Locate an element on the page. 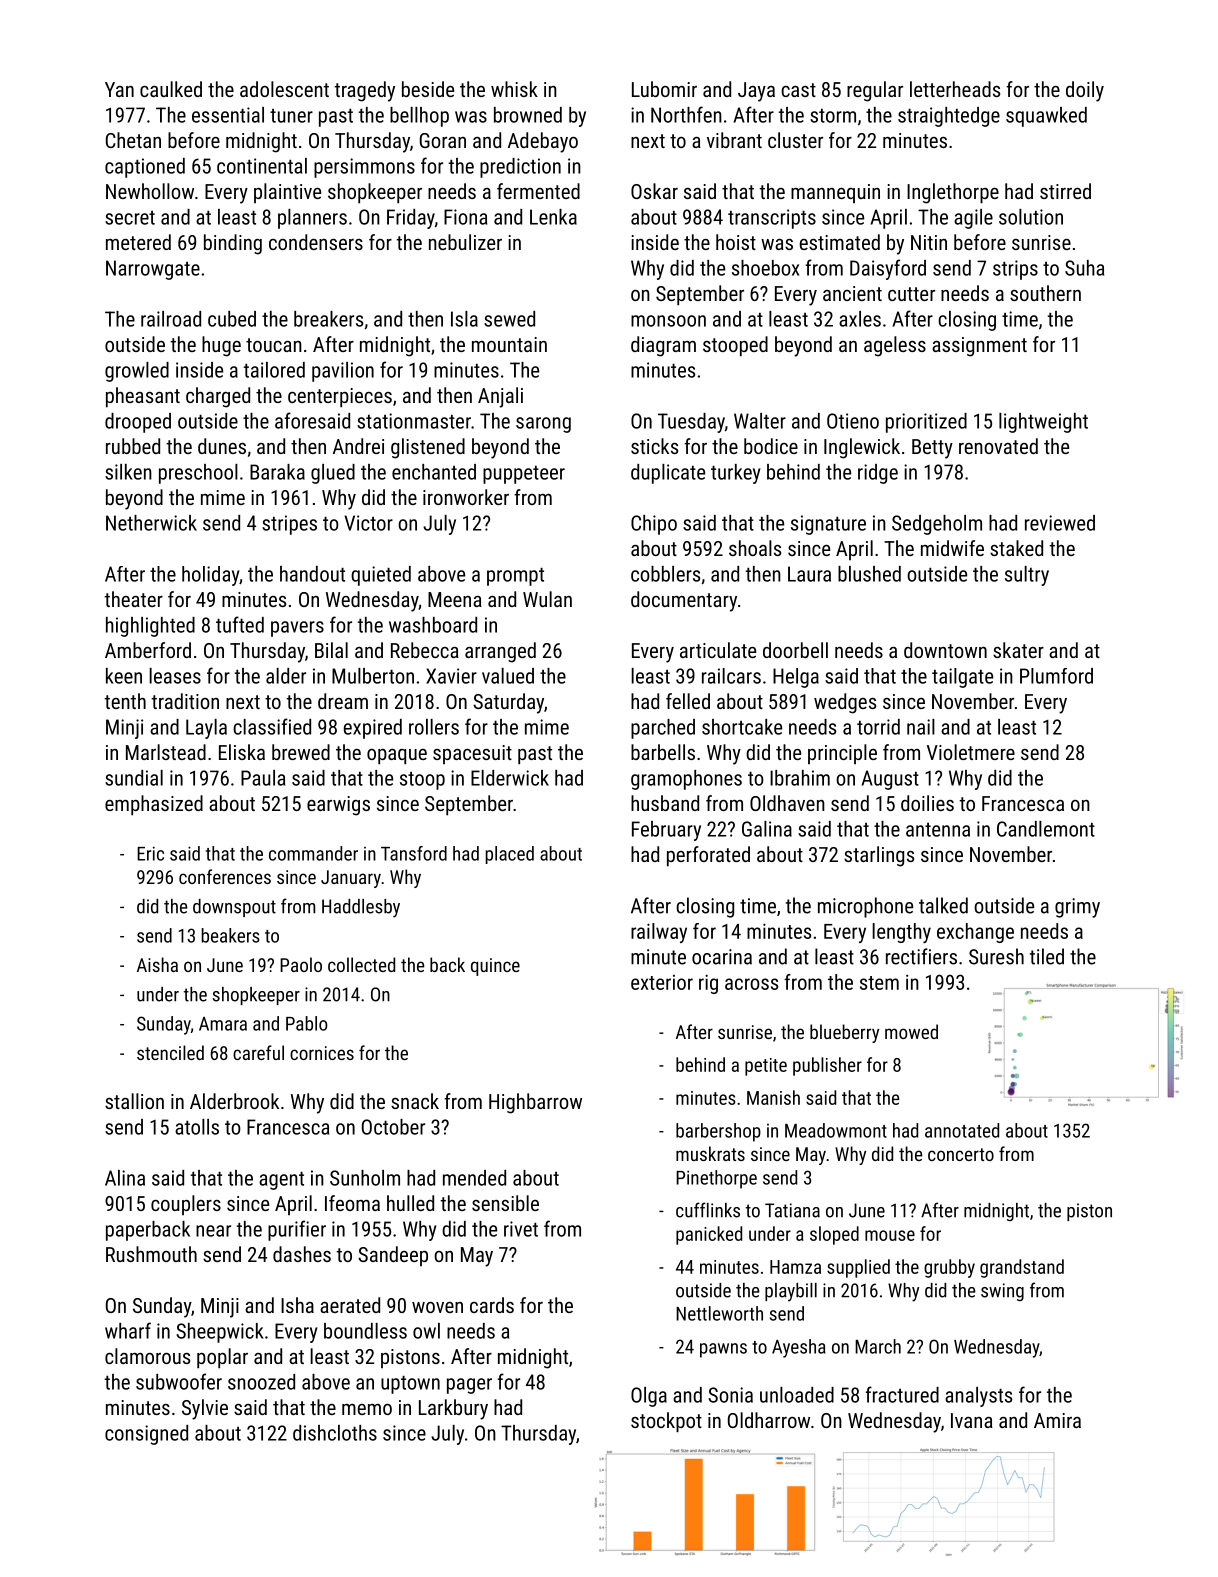  perforated is located at coordinates (708, 856).
